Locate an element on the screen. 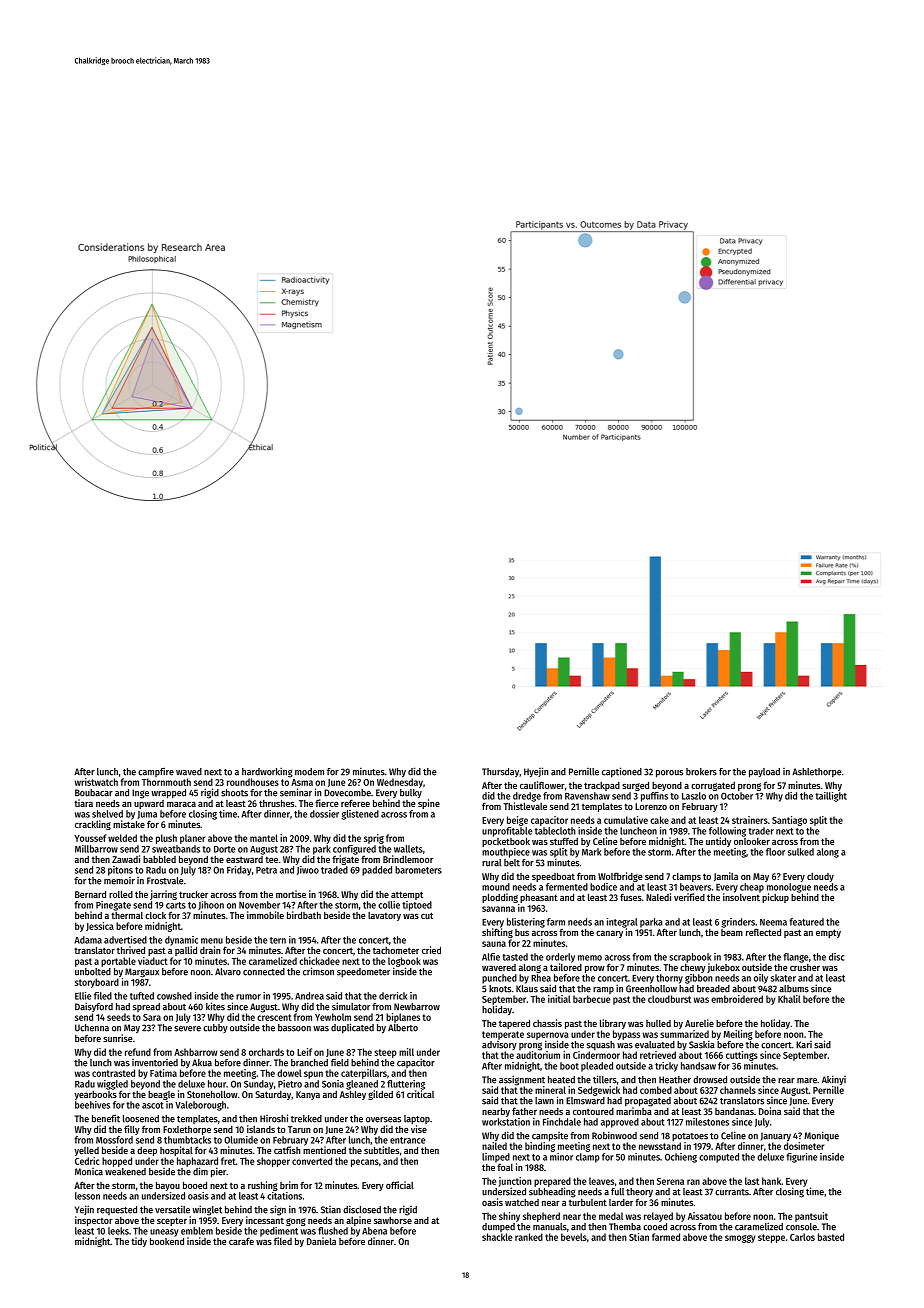 Image resolution: width=924 pixels, height=1308 pixels. shackle is located at coordinates (497, 1237).
